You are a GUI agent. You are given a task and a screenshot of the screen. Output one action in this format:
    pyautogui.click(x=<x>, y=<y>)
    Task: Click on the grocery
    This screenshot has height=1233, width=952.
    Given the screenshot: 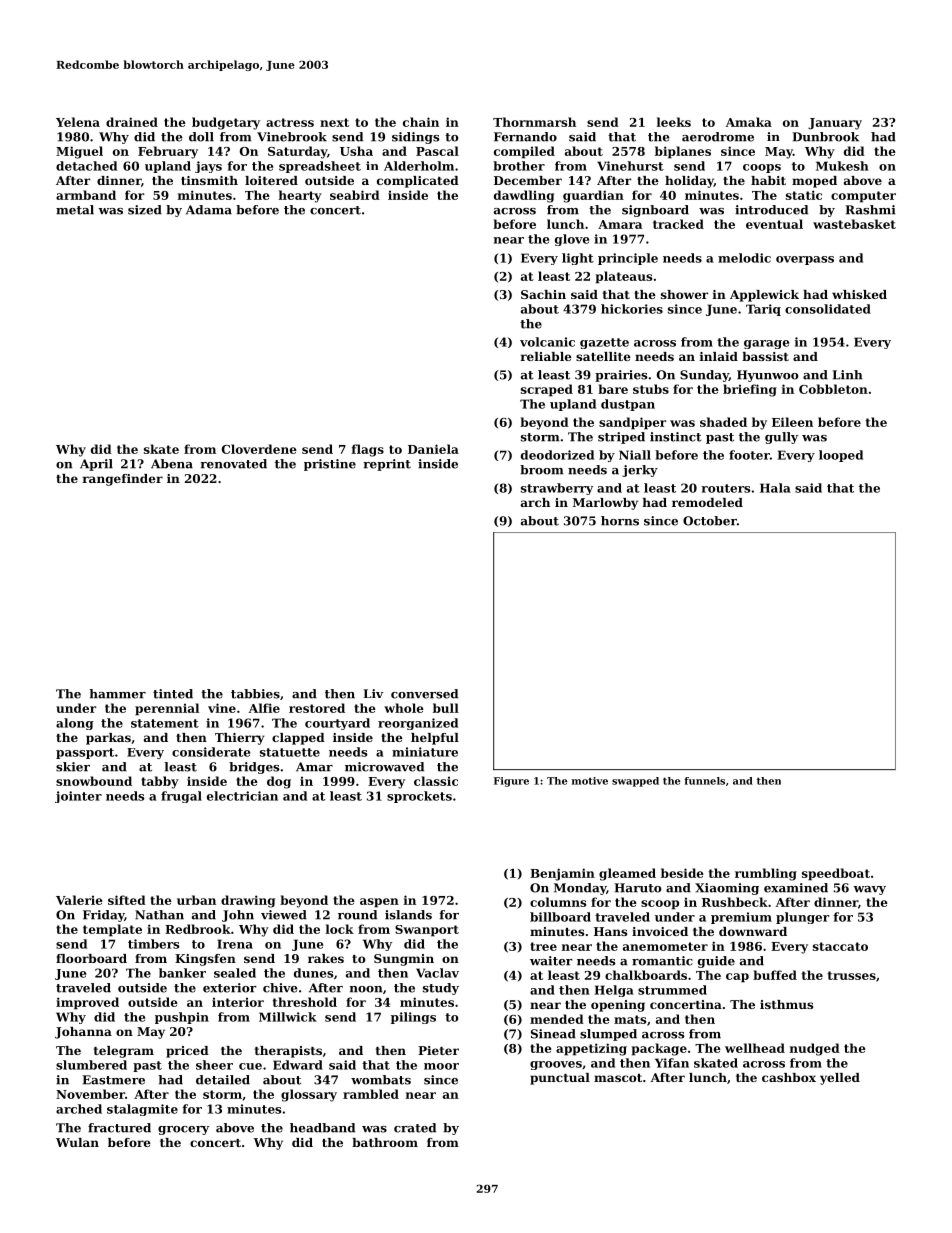 What is the action you would take?
    pyautogui.click(x=183, y=1130)
